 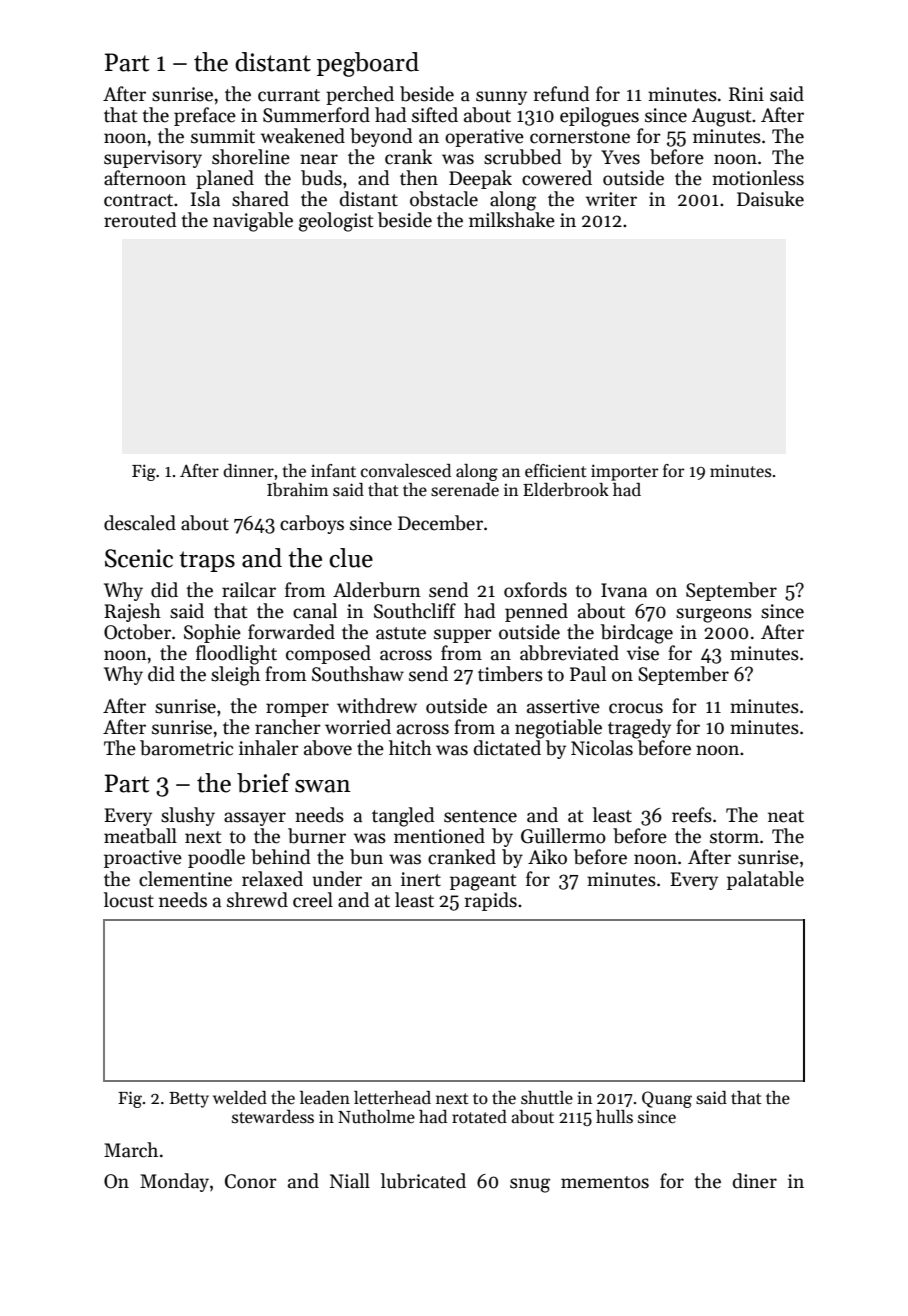 What do you see at coordinates (746, 94) in the screenshot?
I see `Rini` at bounding box center [746, 94].
